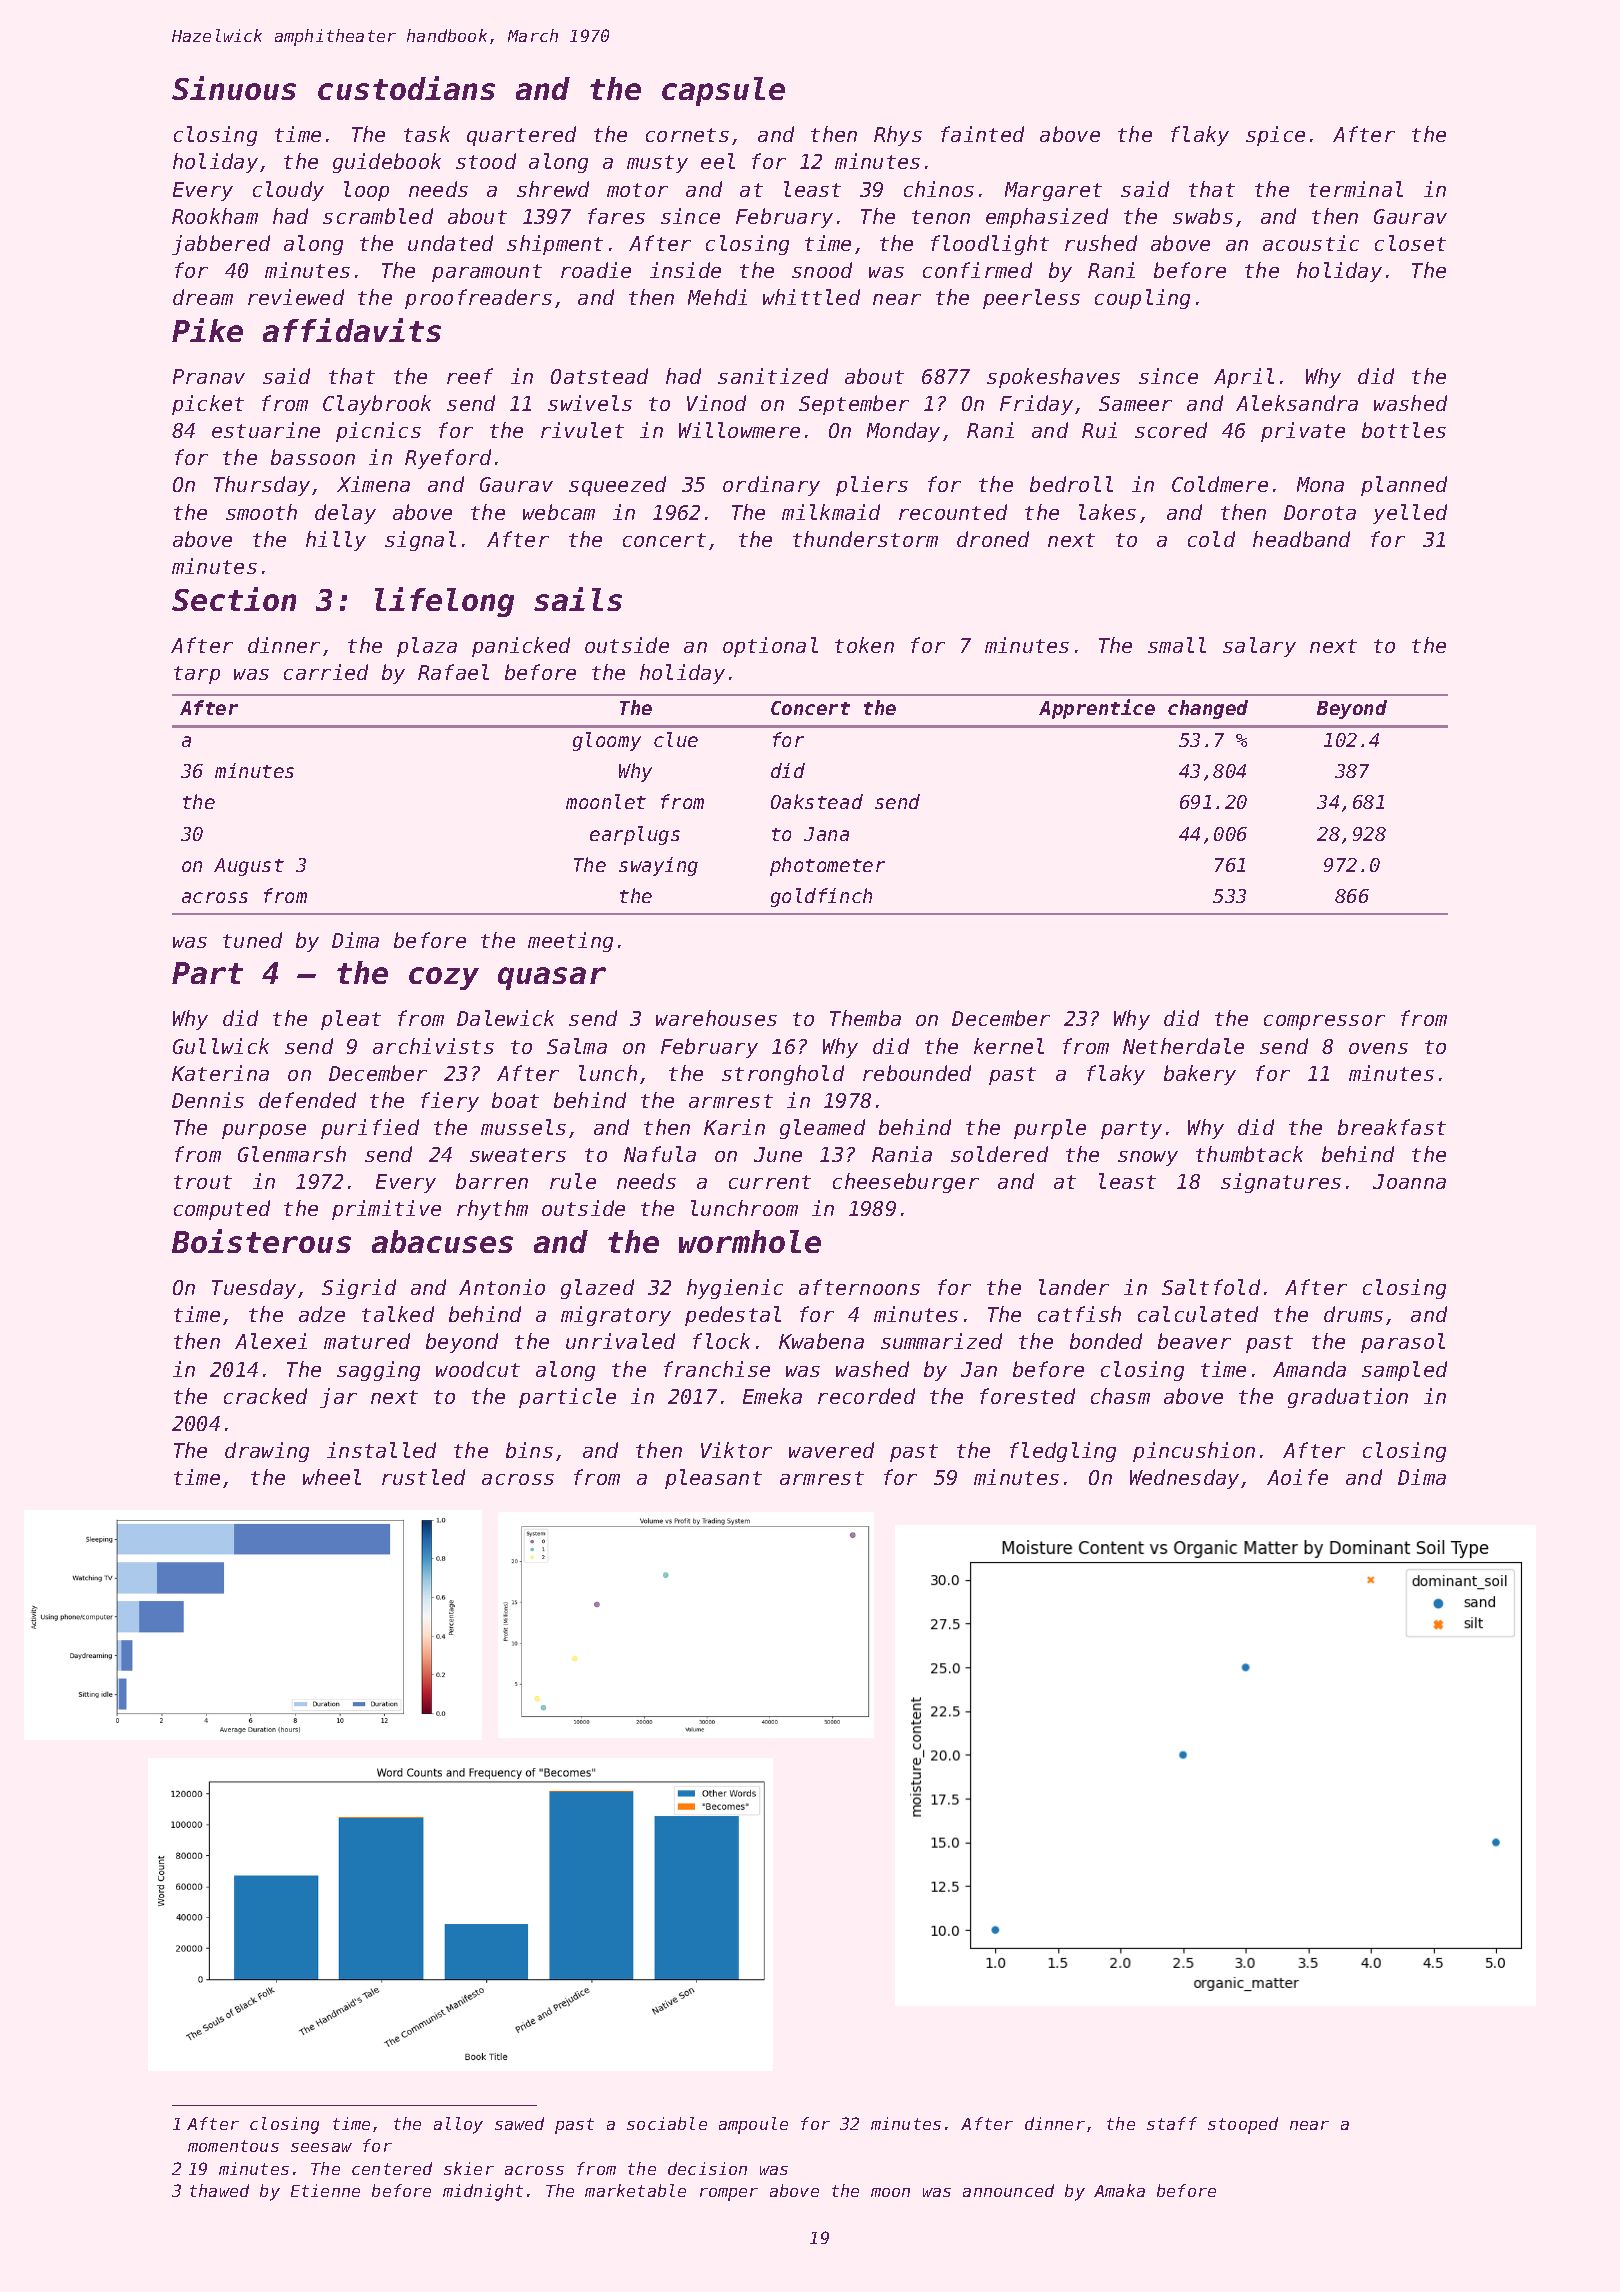  What do you see at coordinates (750, 1241) in the screenshot?
I see `wormhole` at bounding box center [750, 1241].
